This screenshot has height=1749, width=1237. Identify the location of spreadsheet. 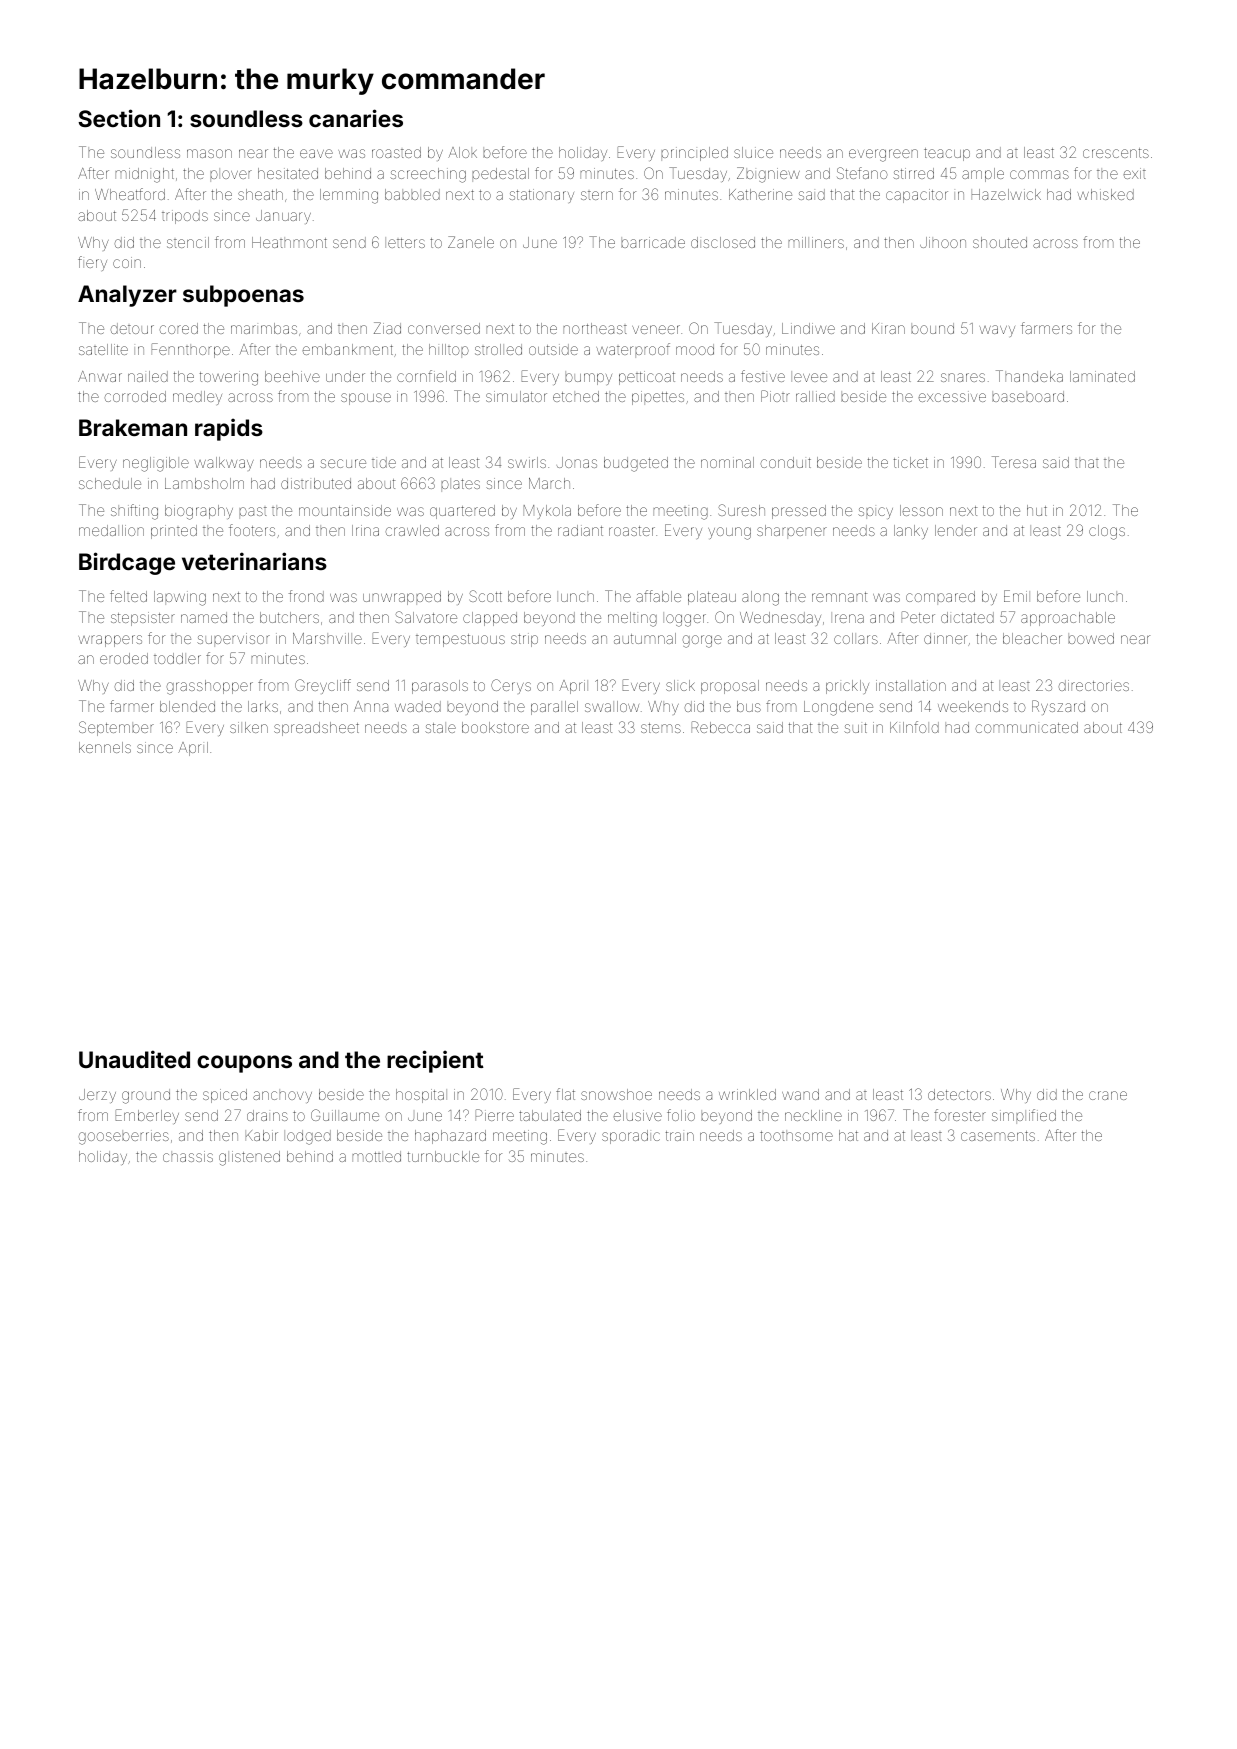
(316, 729).
